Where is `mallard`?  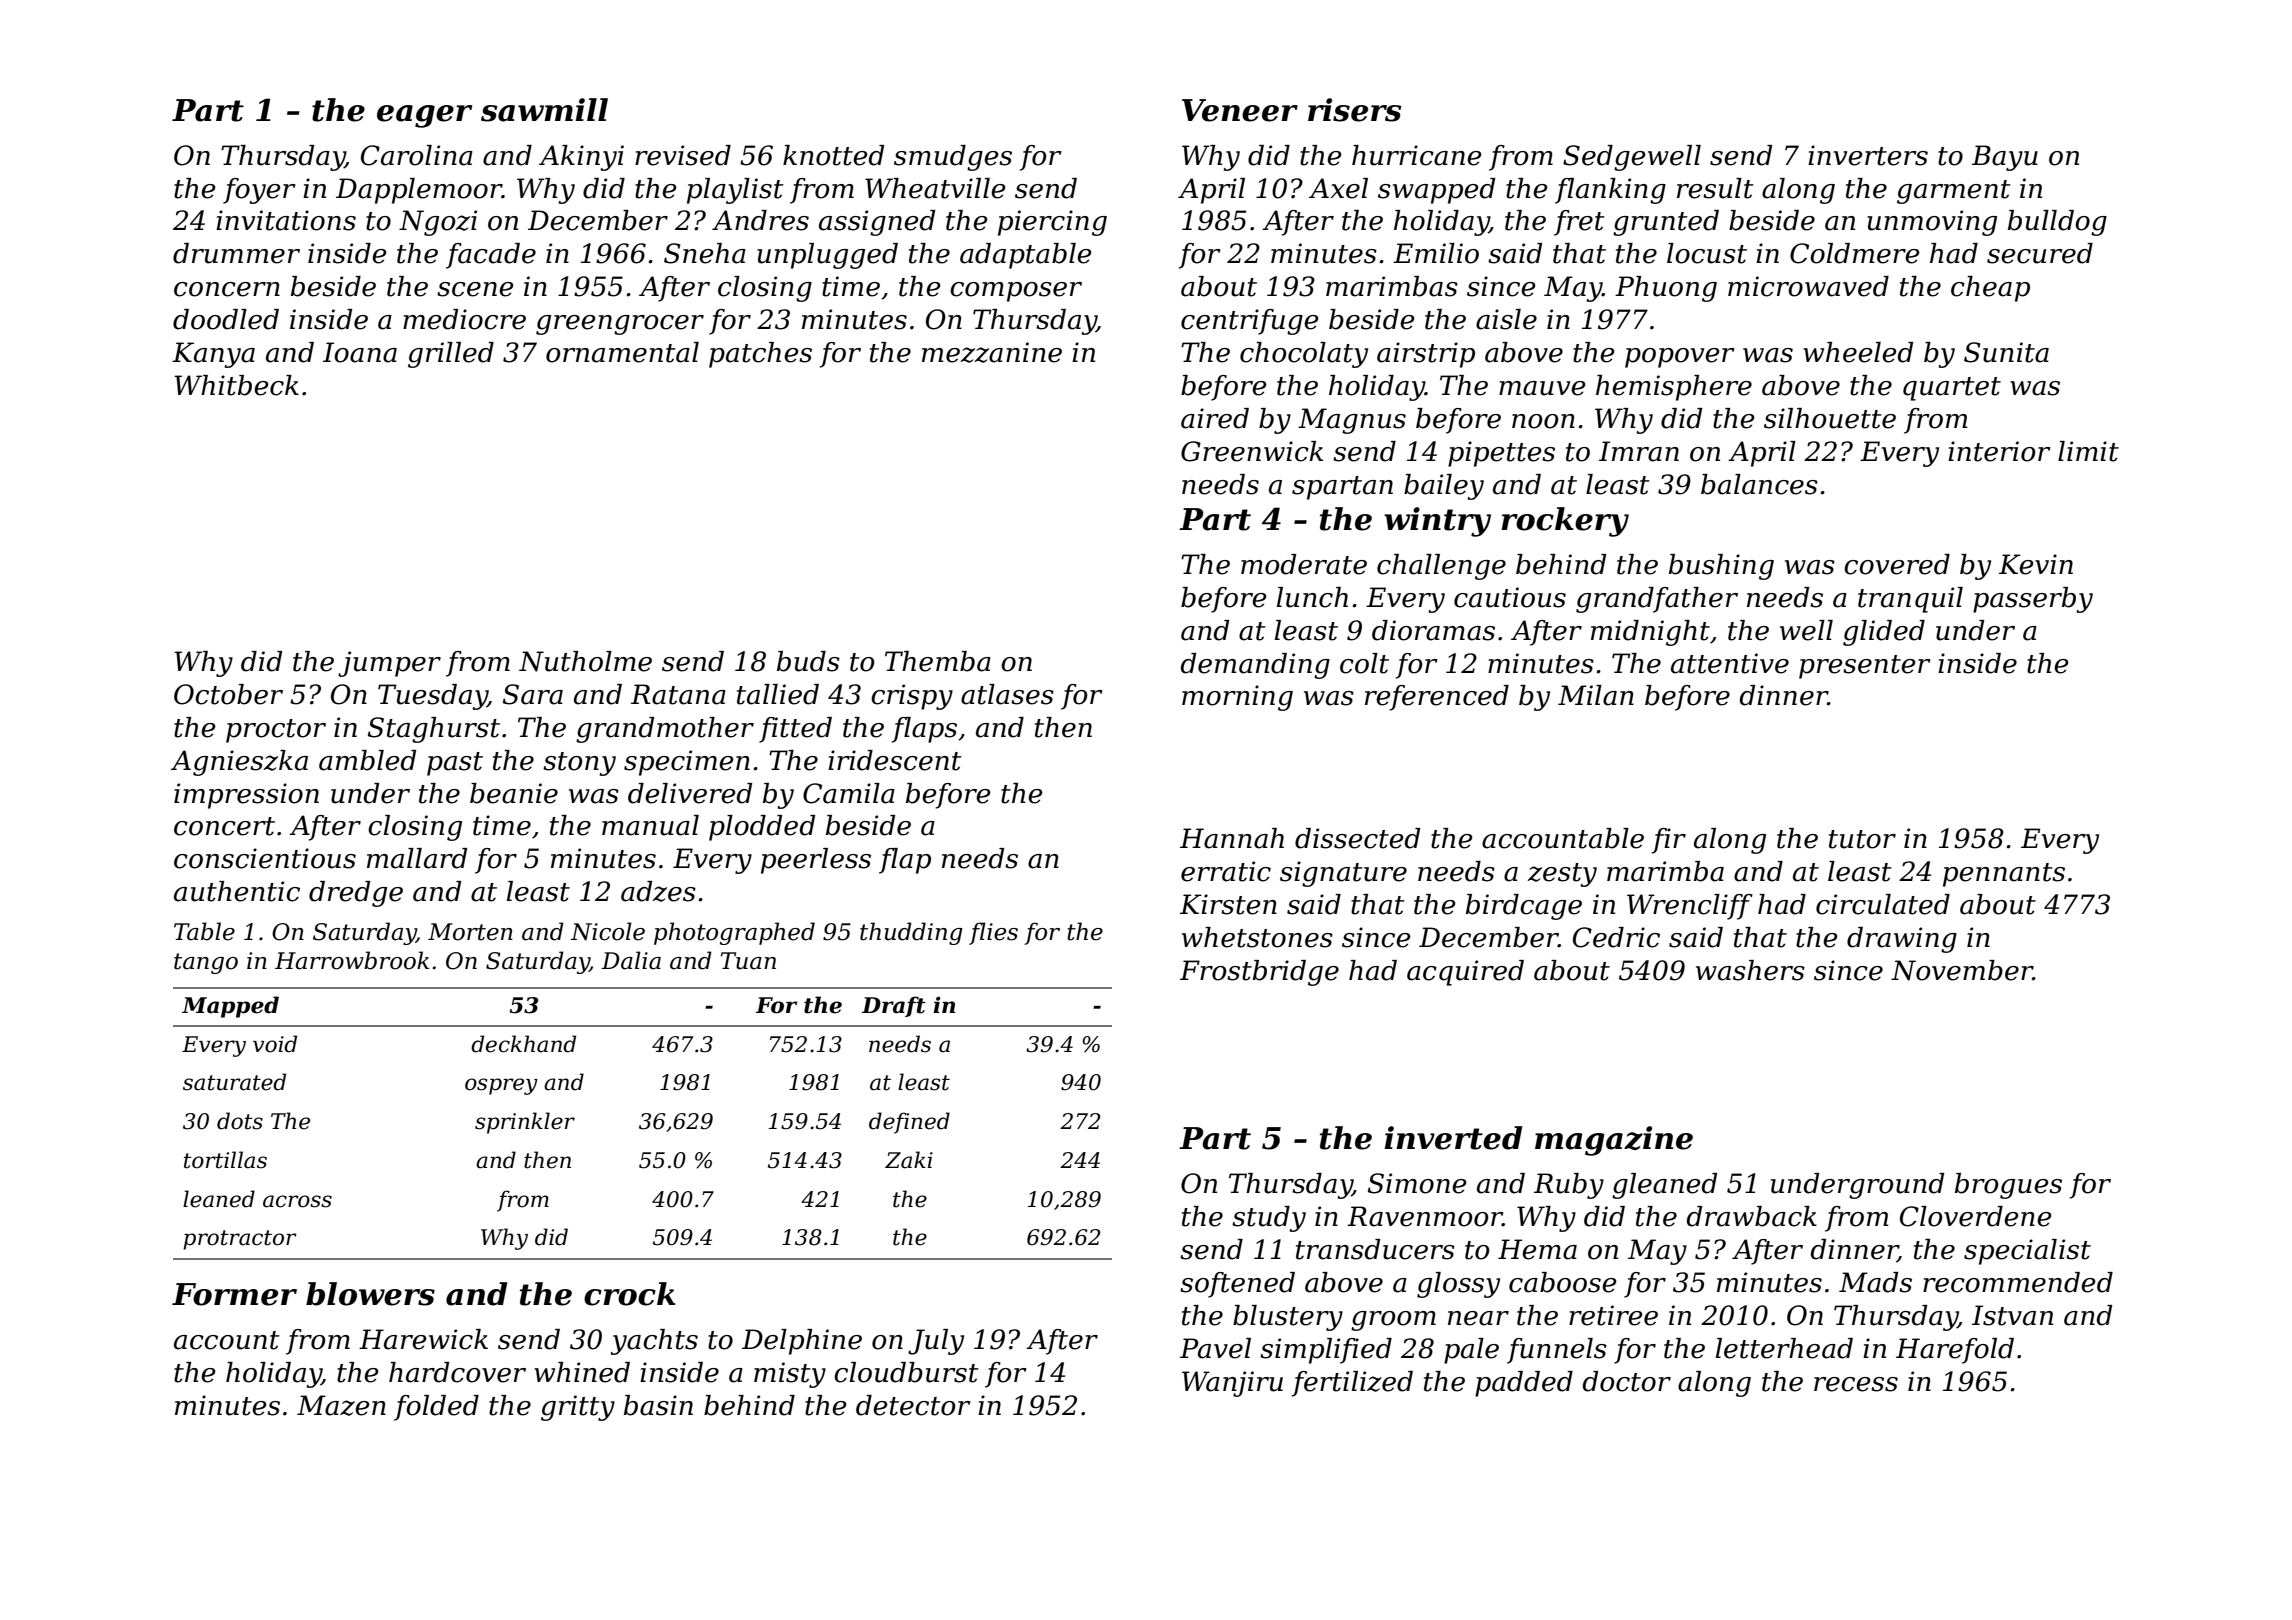
mallard is located at coordinates (417, 858).
